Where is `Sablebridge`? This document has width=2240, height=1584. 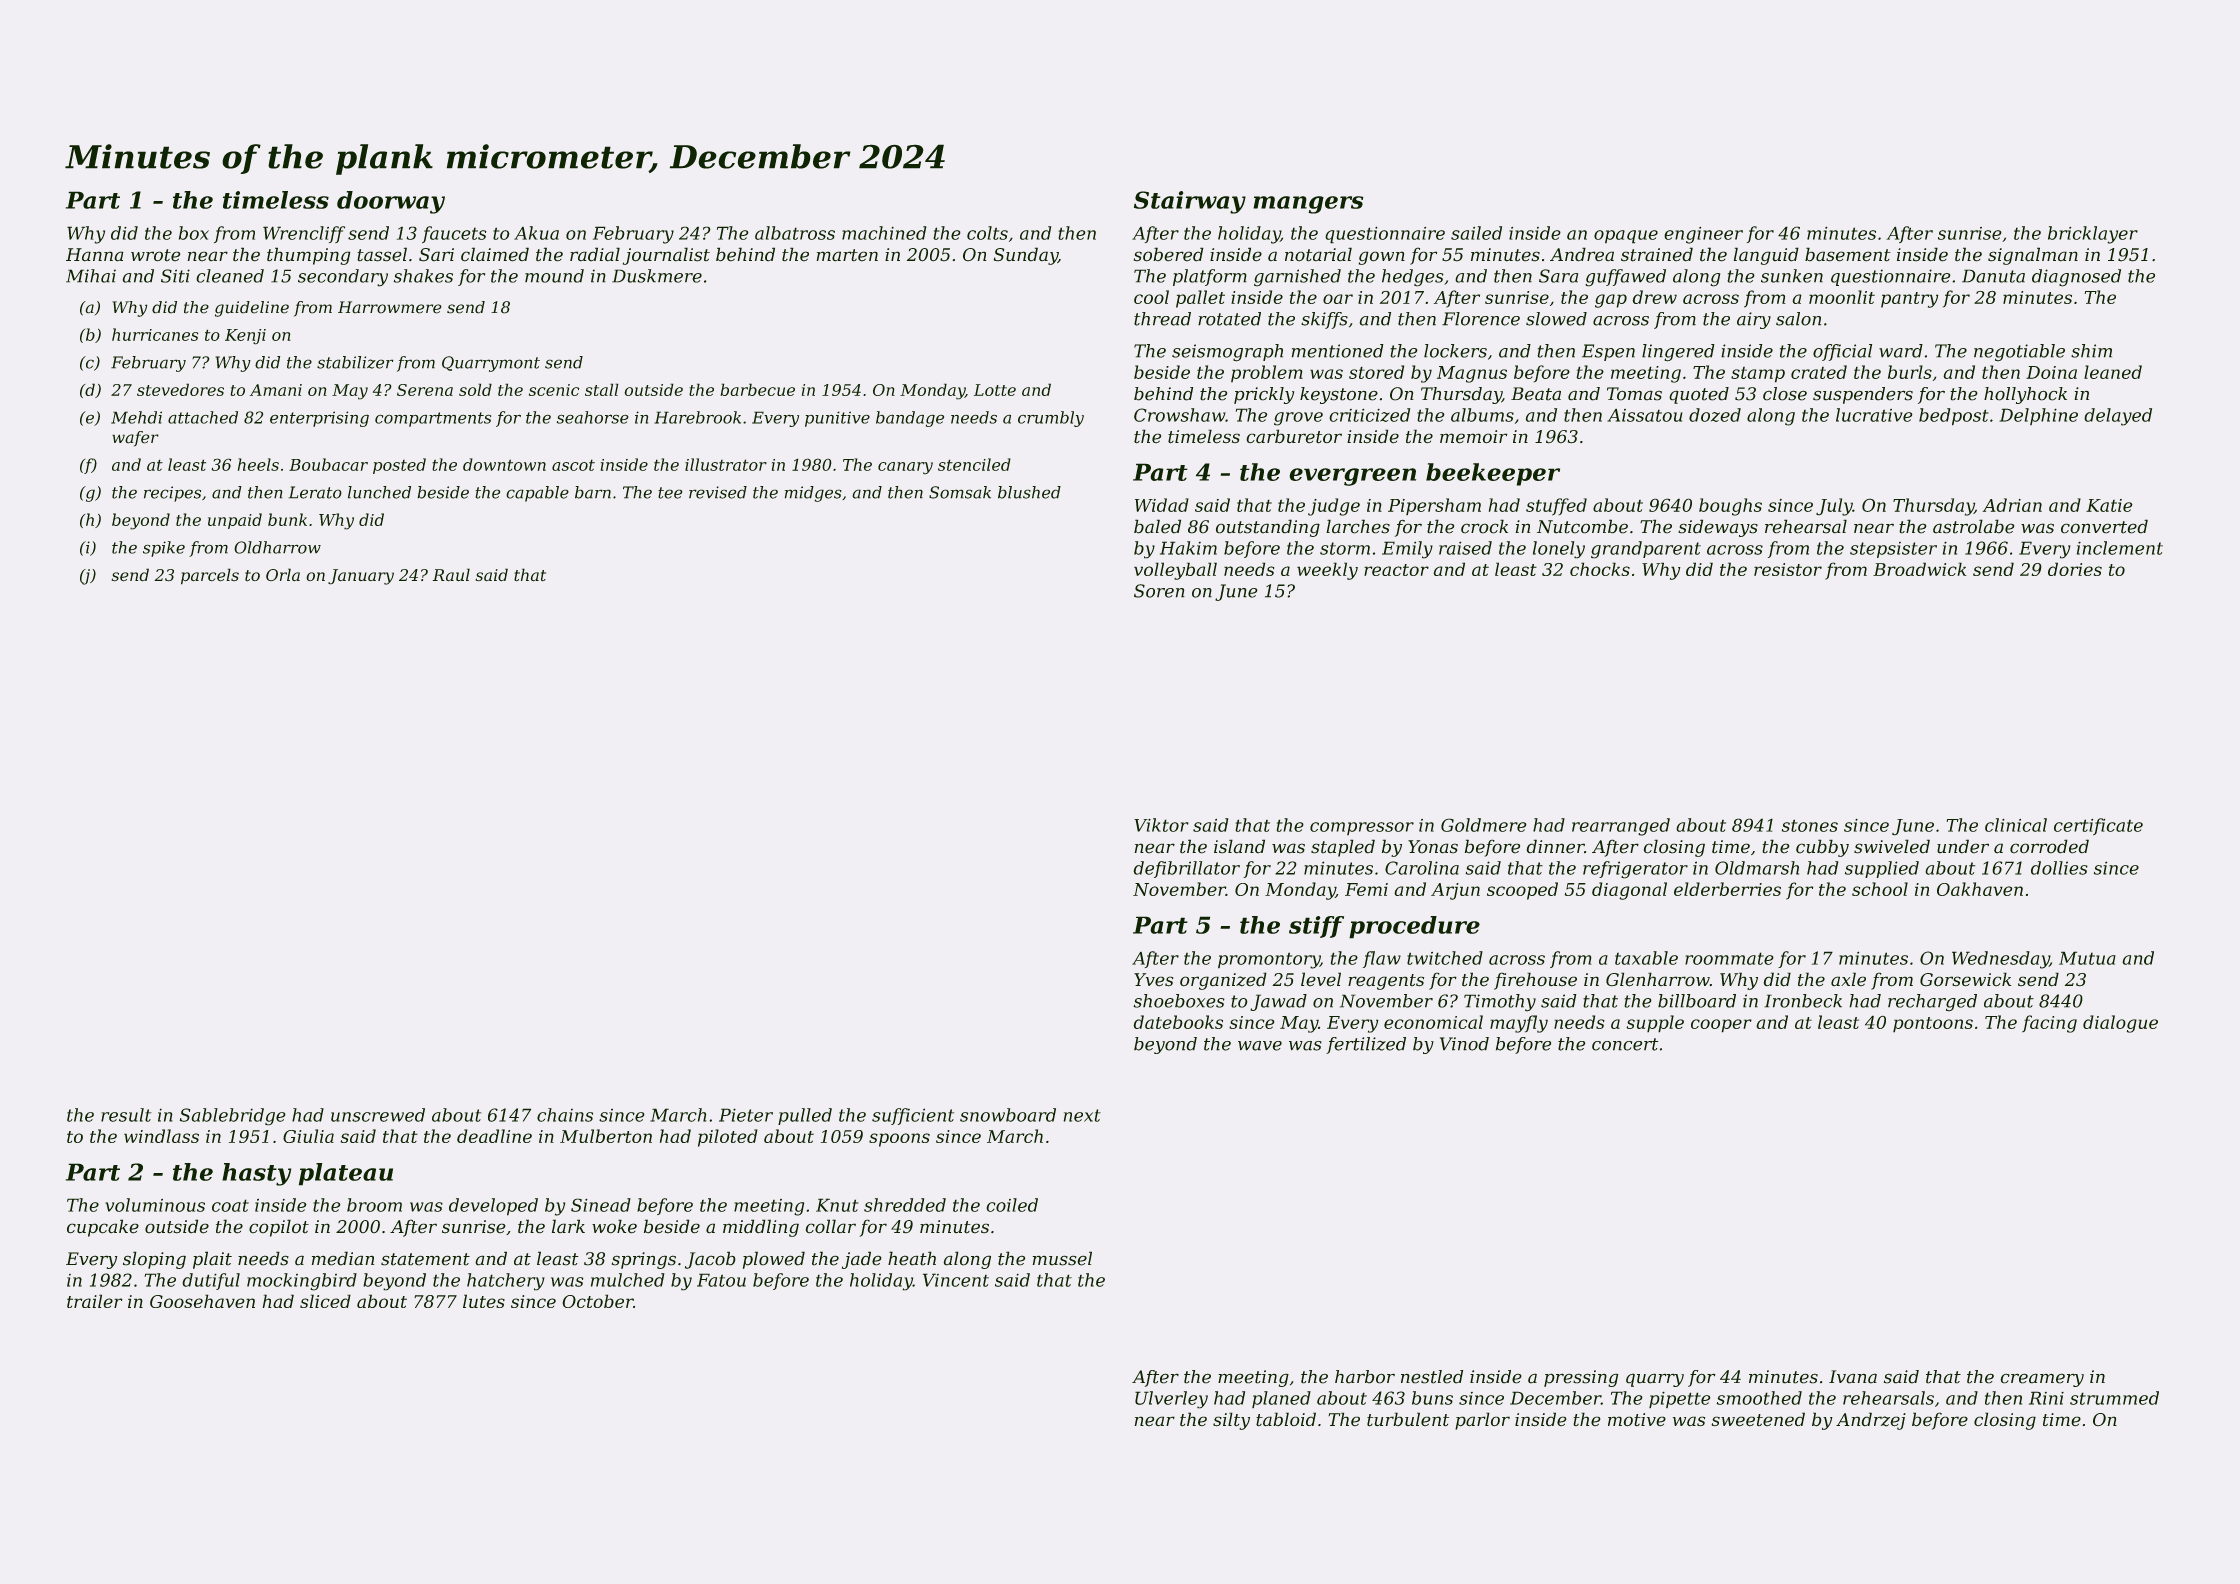 Sablebridge is located at coordinates (233, 1117).
